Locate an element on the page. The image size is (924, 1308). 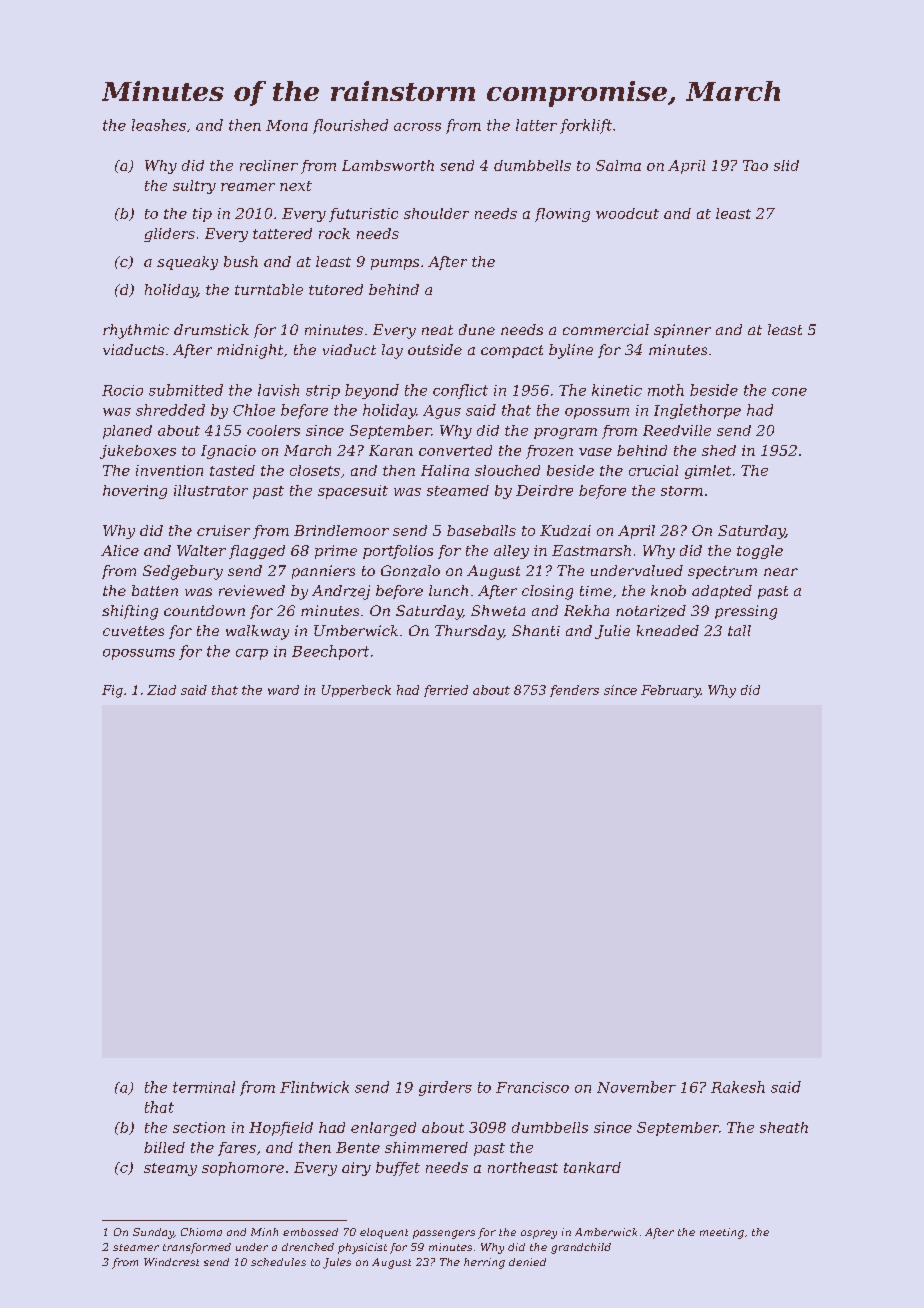
flowing is located at coordinates (562, 215).
